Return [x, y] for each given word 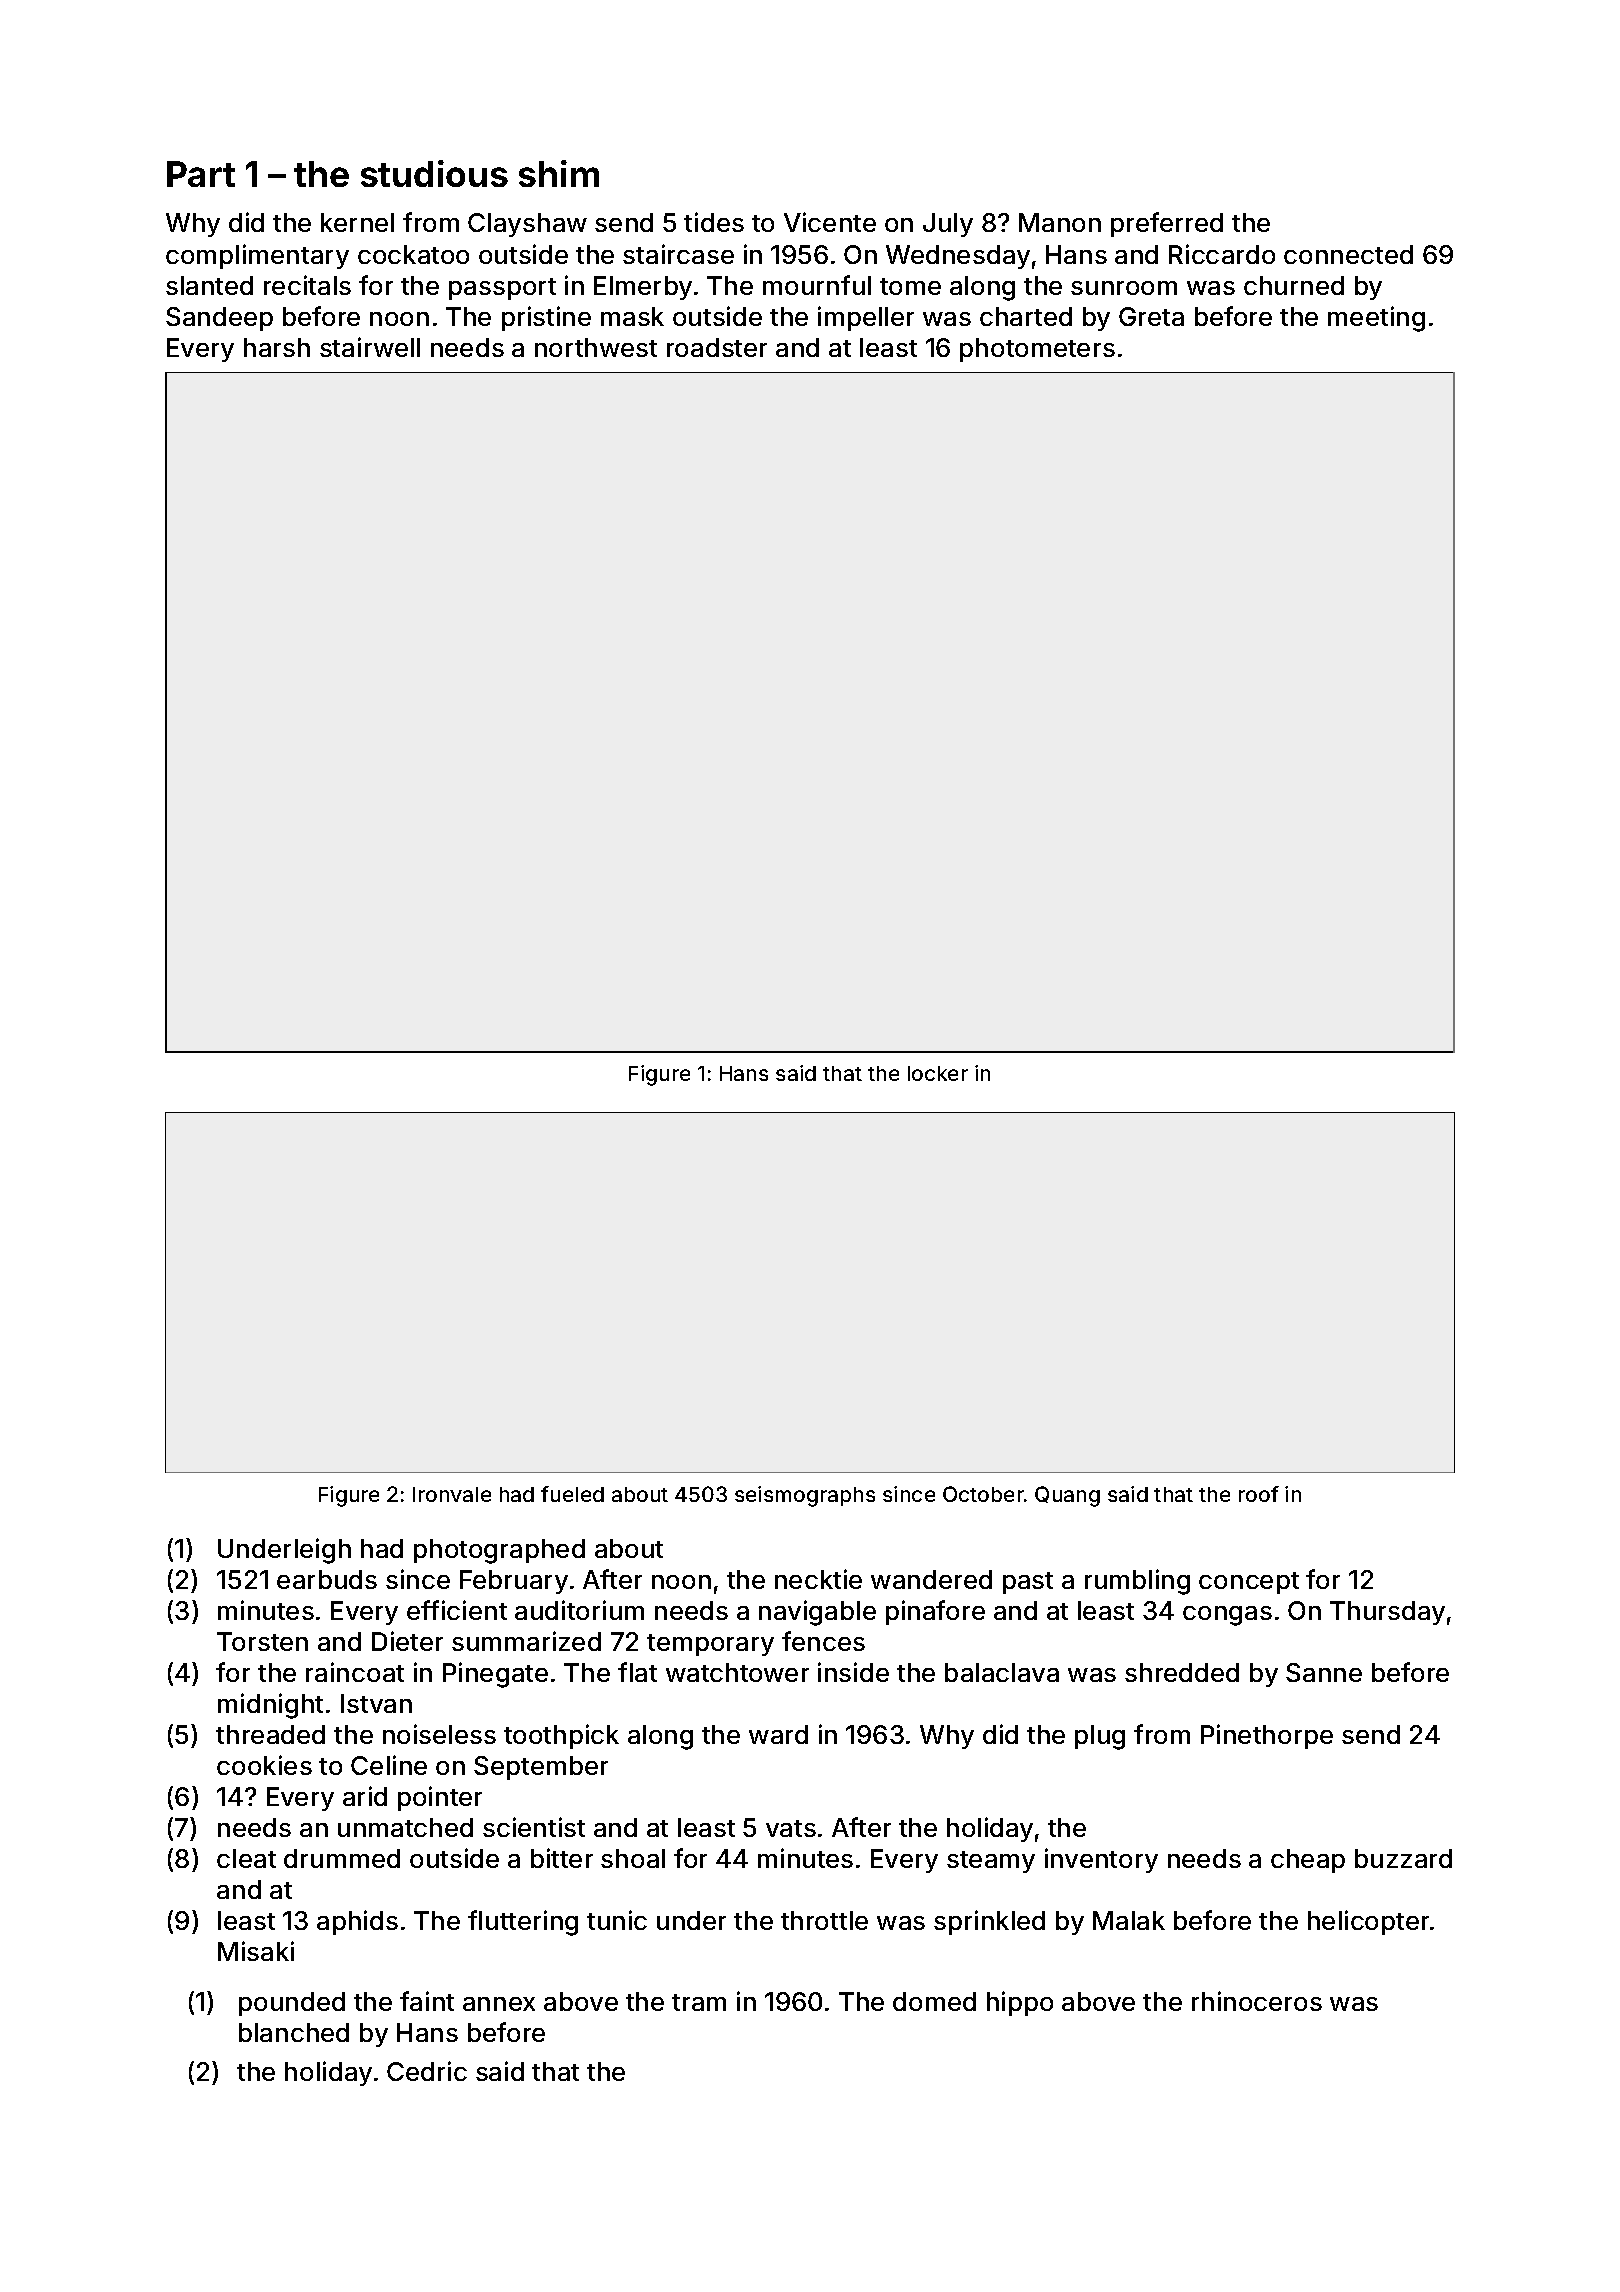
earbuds [327, 1579]
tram [699, 2002]
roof [1259, 1494]
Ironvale [452, 1494]
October [983, 1494]
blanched [294, 2032]
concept [1249, 1583]
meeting [1376, 319]
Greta [1151, 316]
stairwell [370, 347]
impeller [866, 318]
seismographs [805, 1496]
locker [938, 1073]
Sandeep [219, 319]
